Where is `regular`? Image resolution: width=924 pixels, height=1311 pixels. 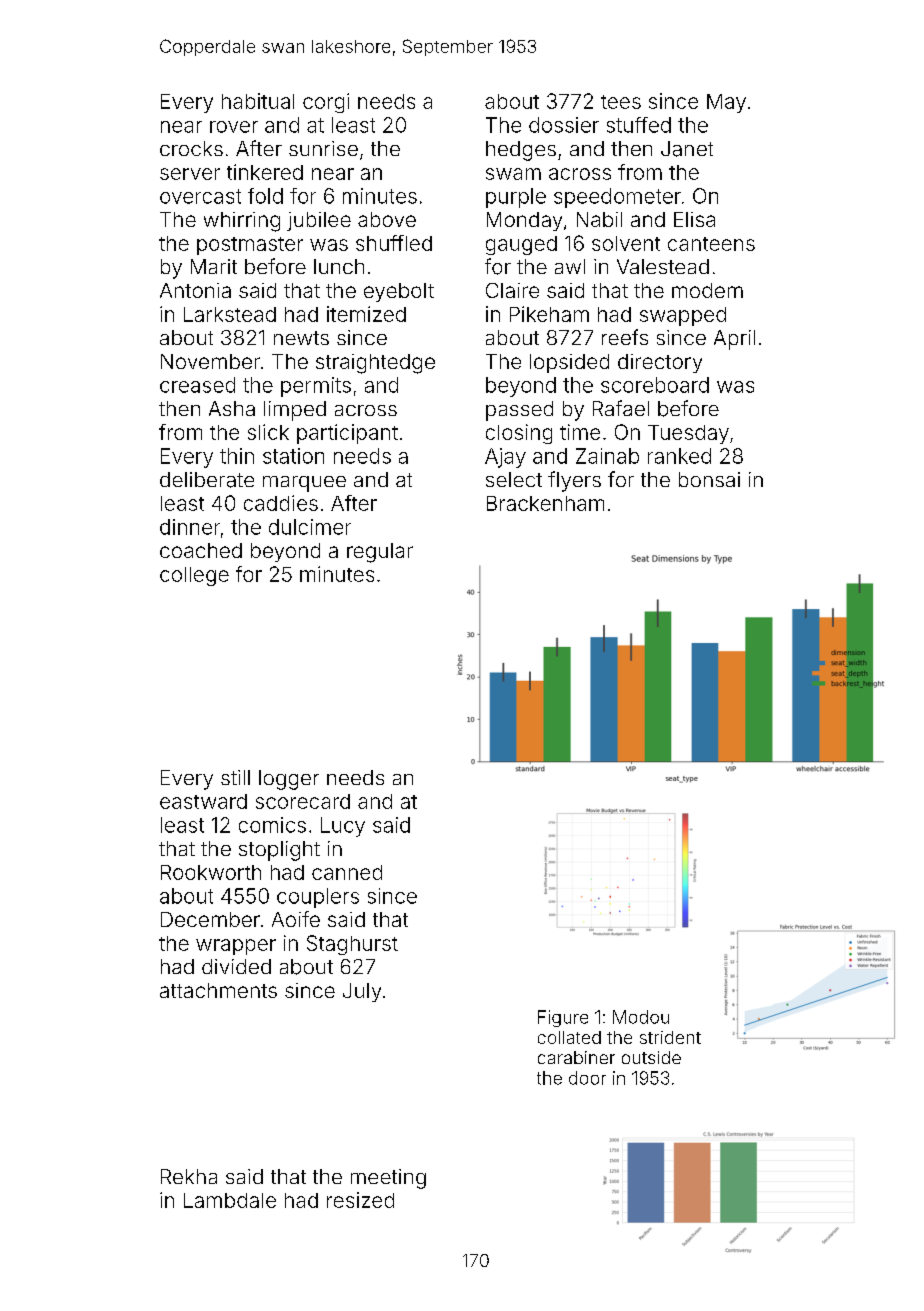 regular is located at coordinates (380, 553).
